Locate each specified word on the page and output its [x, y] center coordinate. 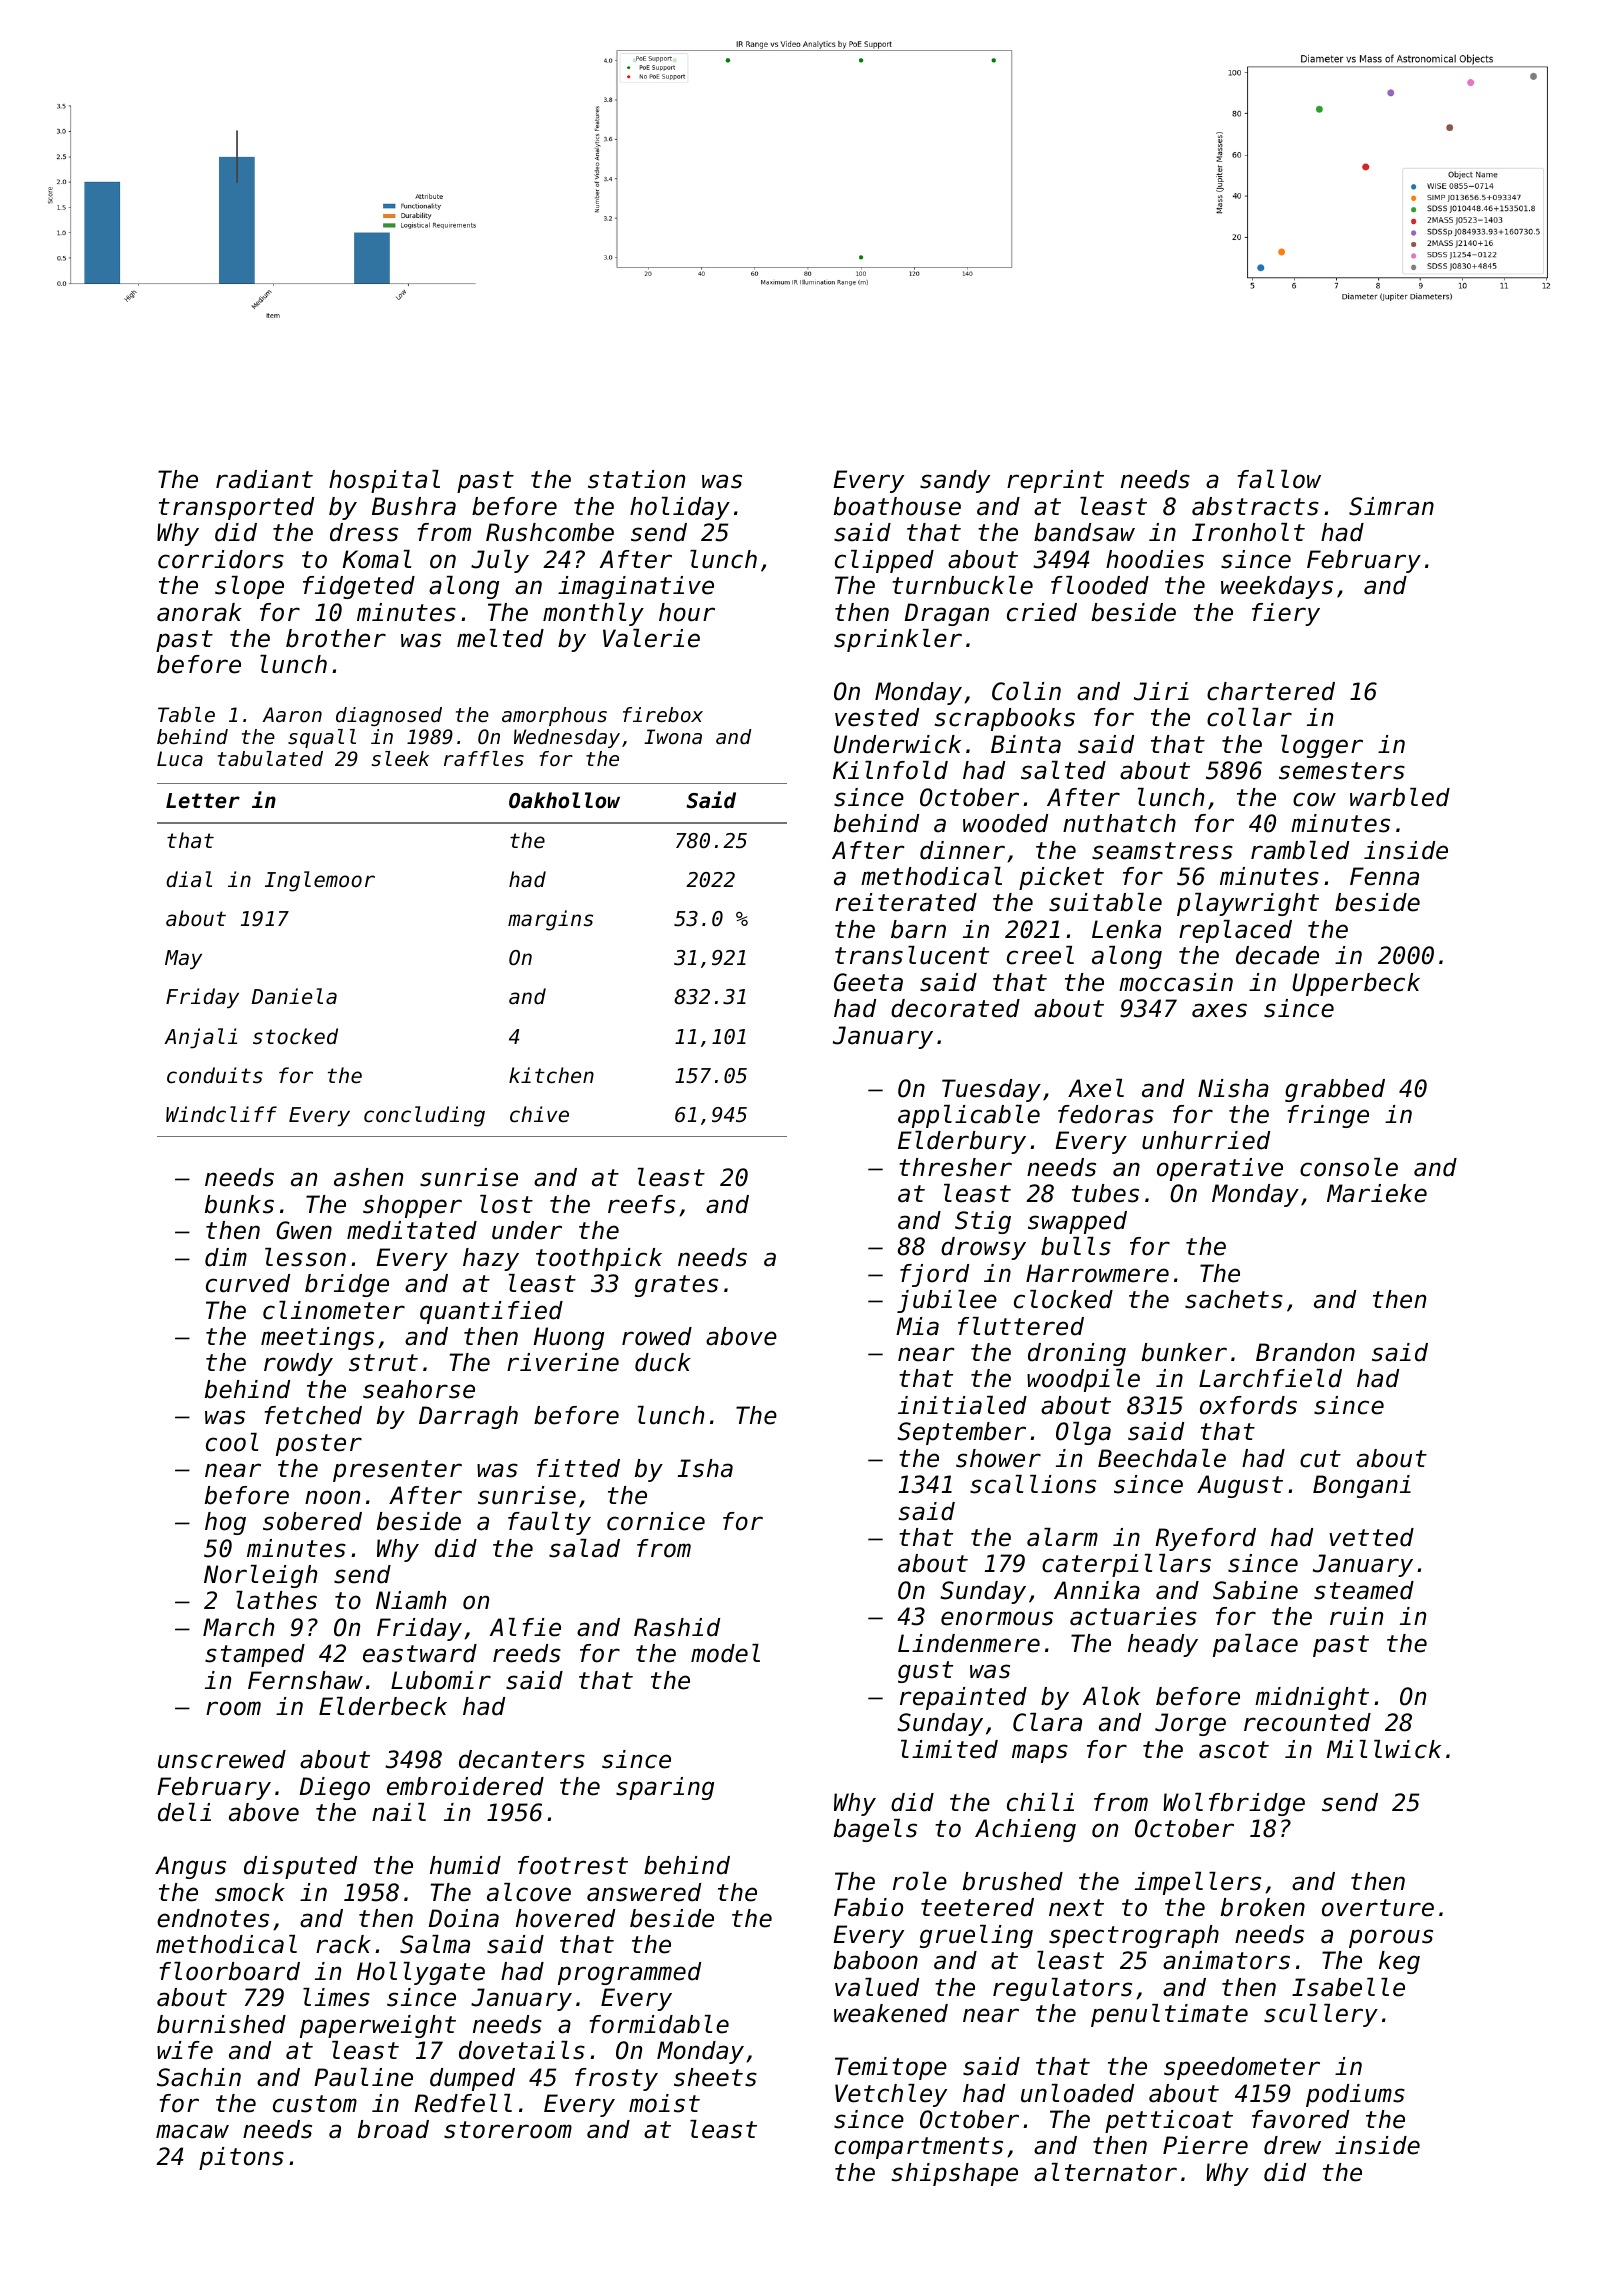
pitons [241, 2158]
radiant [264, 479]
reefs [641, 1204]
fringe [1328, 1116]
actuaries [1133, 1616]
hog [225, 1523]
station [636, 479]
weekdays [1277, 587]
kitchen [551, 1075]
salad [584, 1548]
